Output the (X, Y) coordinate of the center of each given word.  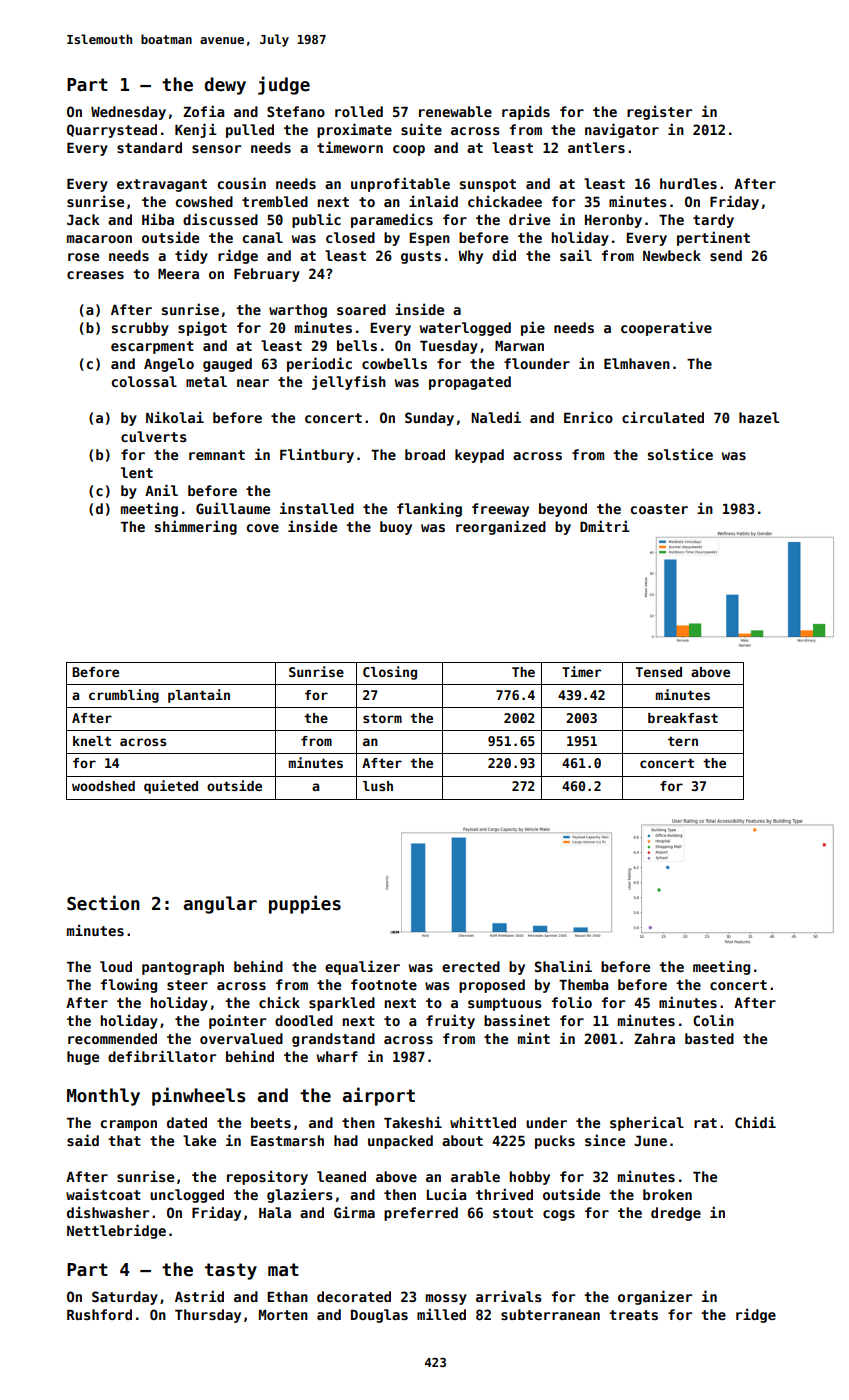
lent (137, 472)
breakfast (683, 718)
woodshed (103, 786)
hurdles (688, 183)
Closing (390, 673)
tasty (231, 1271)
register (659, 112)
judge (284, 85)
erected (471, 966)
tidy (191, 256)
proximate (354, 130)
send (726, 255)
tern (683, 741)
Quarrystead (112, 131)
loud (116, 966)
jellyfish (349, 382)
